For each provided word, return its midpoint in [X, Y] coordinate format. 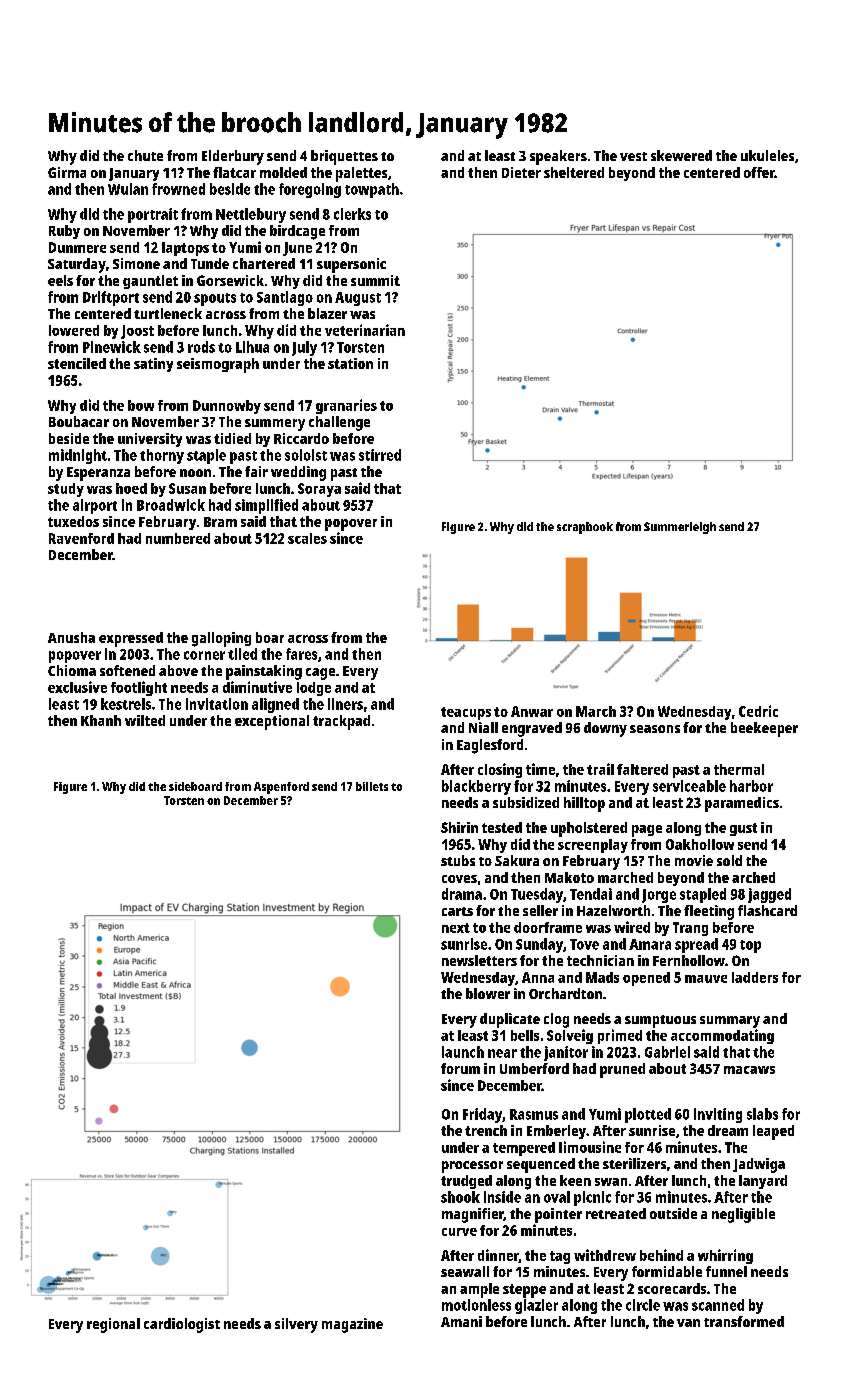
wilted [145, 720]
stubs [458, 860]
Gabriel [667, 1052]
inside [502, 1197]
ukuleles [767, 155]
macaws [749, 1070]
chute [145, 155]
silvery [296, 1325]
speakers [558, 157]
